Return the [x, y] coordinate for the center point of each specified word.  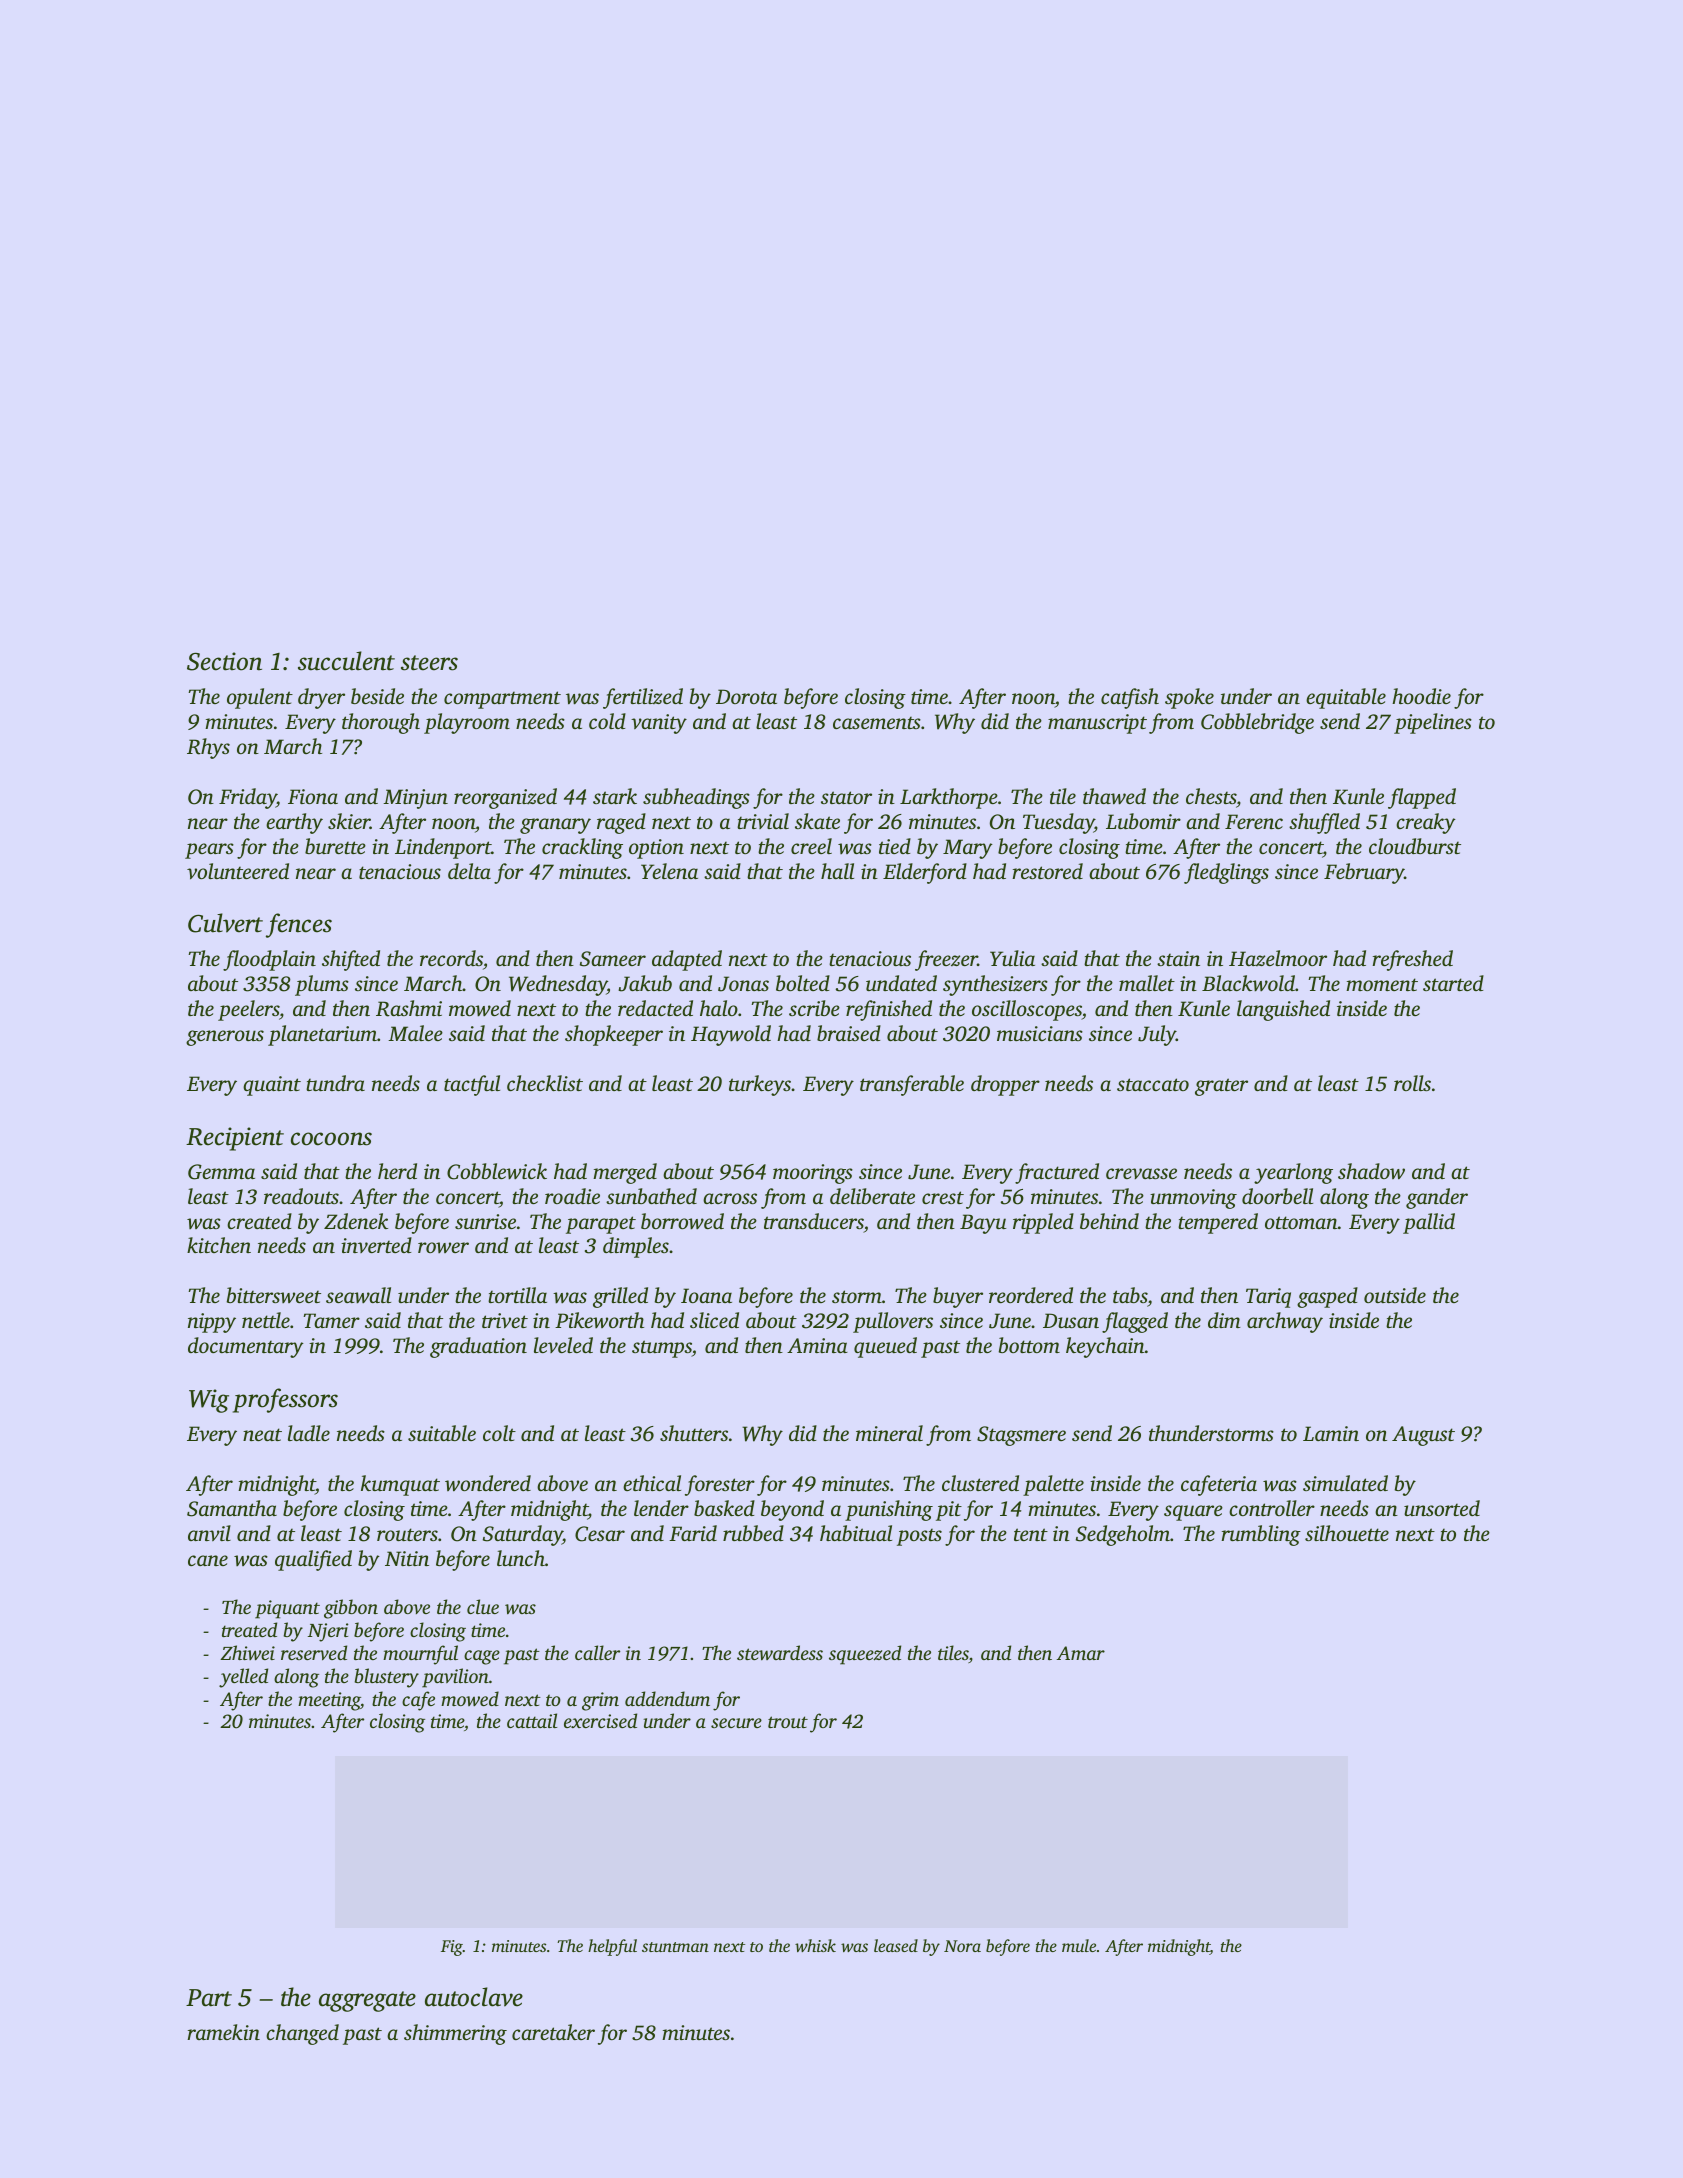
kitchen [219, 1245]
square [1193, 1513]
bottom [1029, 1345]
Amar [1080, 1653]
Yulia [1012, 958]
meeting [329, 1701]
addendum [667, 1698]
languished [1283, 1010]
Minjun [415, 799]
